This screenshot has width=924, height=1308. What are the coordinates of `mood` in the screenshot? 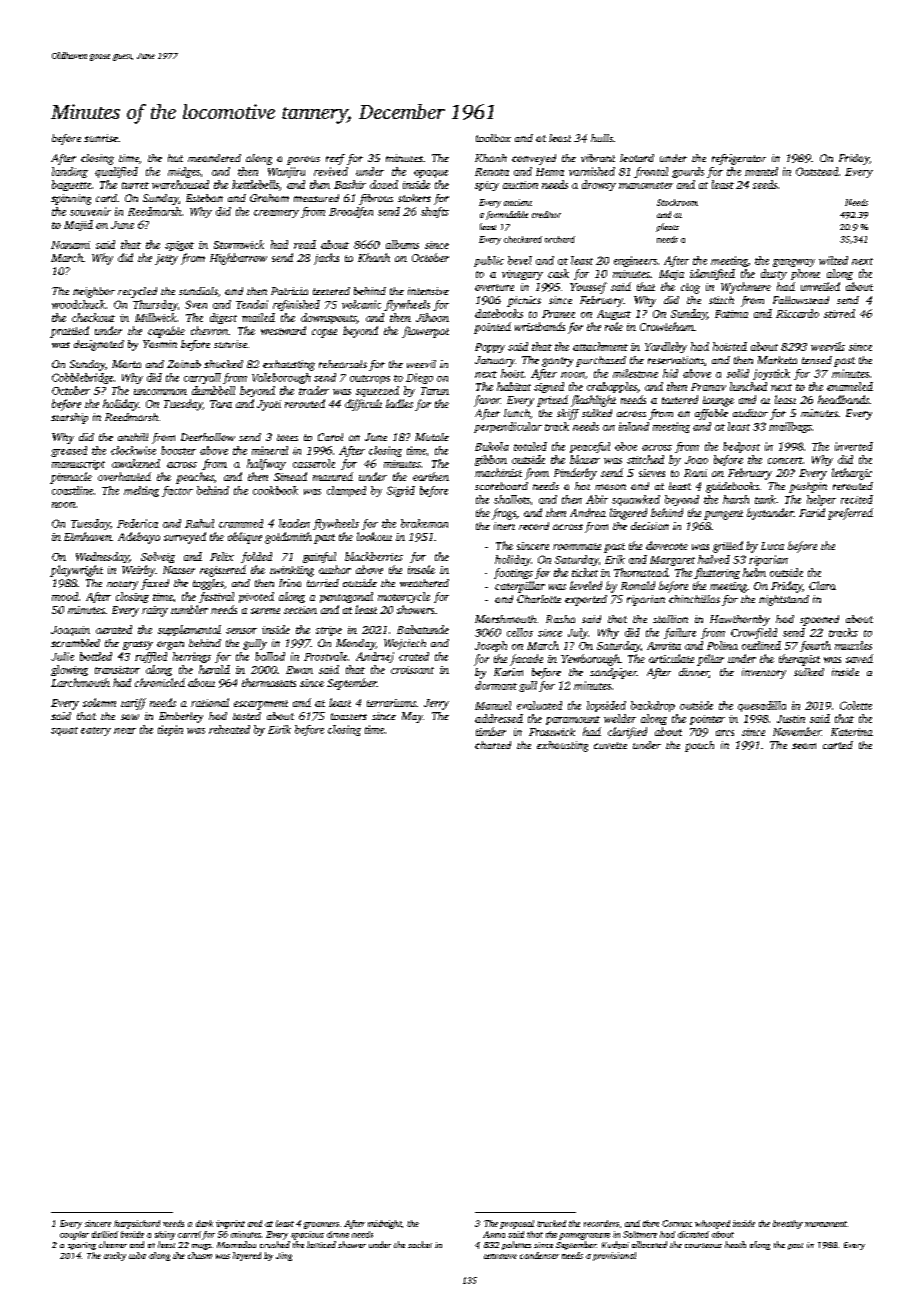 It's located at (65, 596).
